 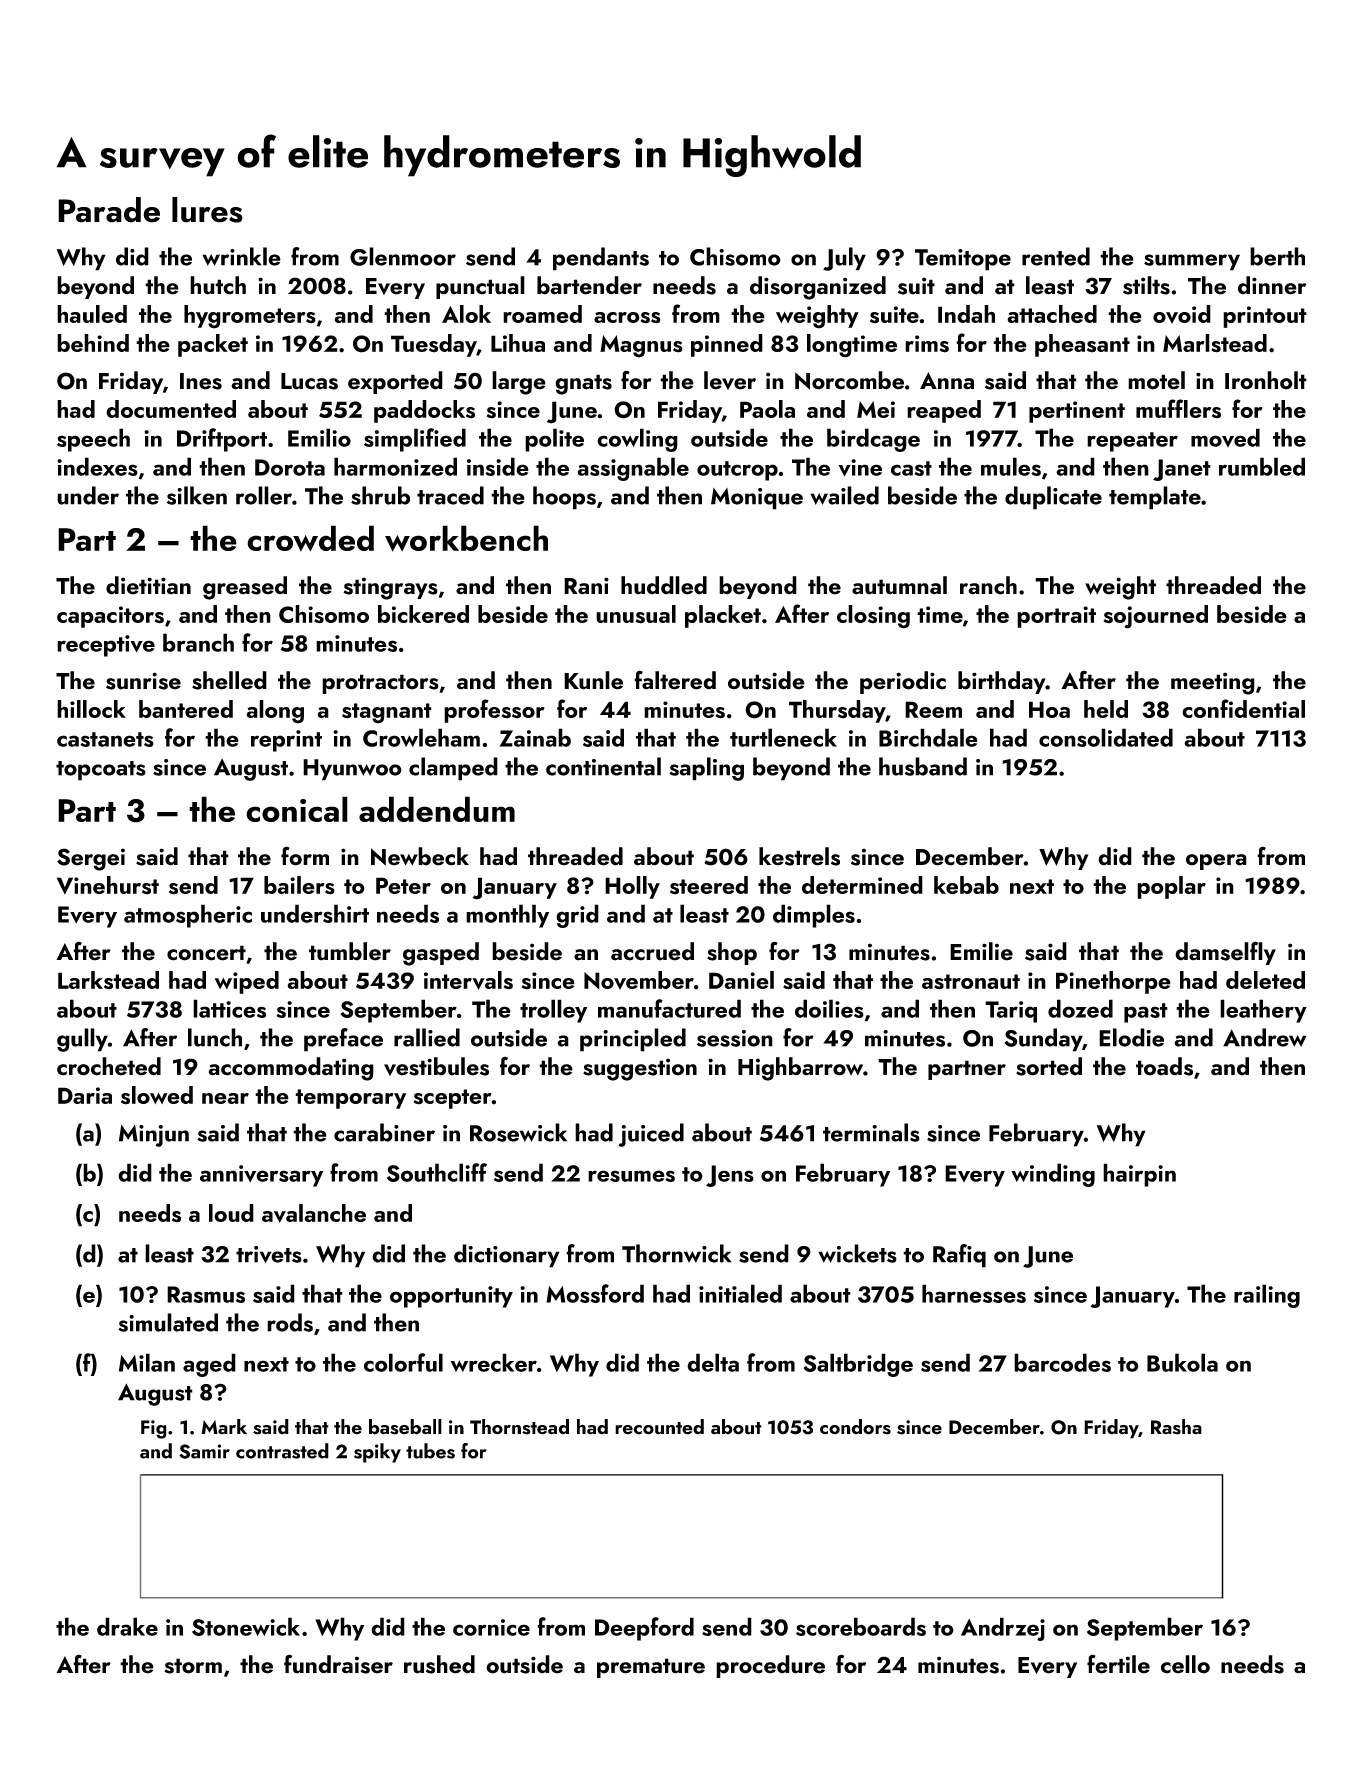 I want to click on slowed, so click(x=157, y=1095).
